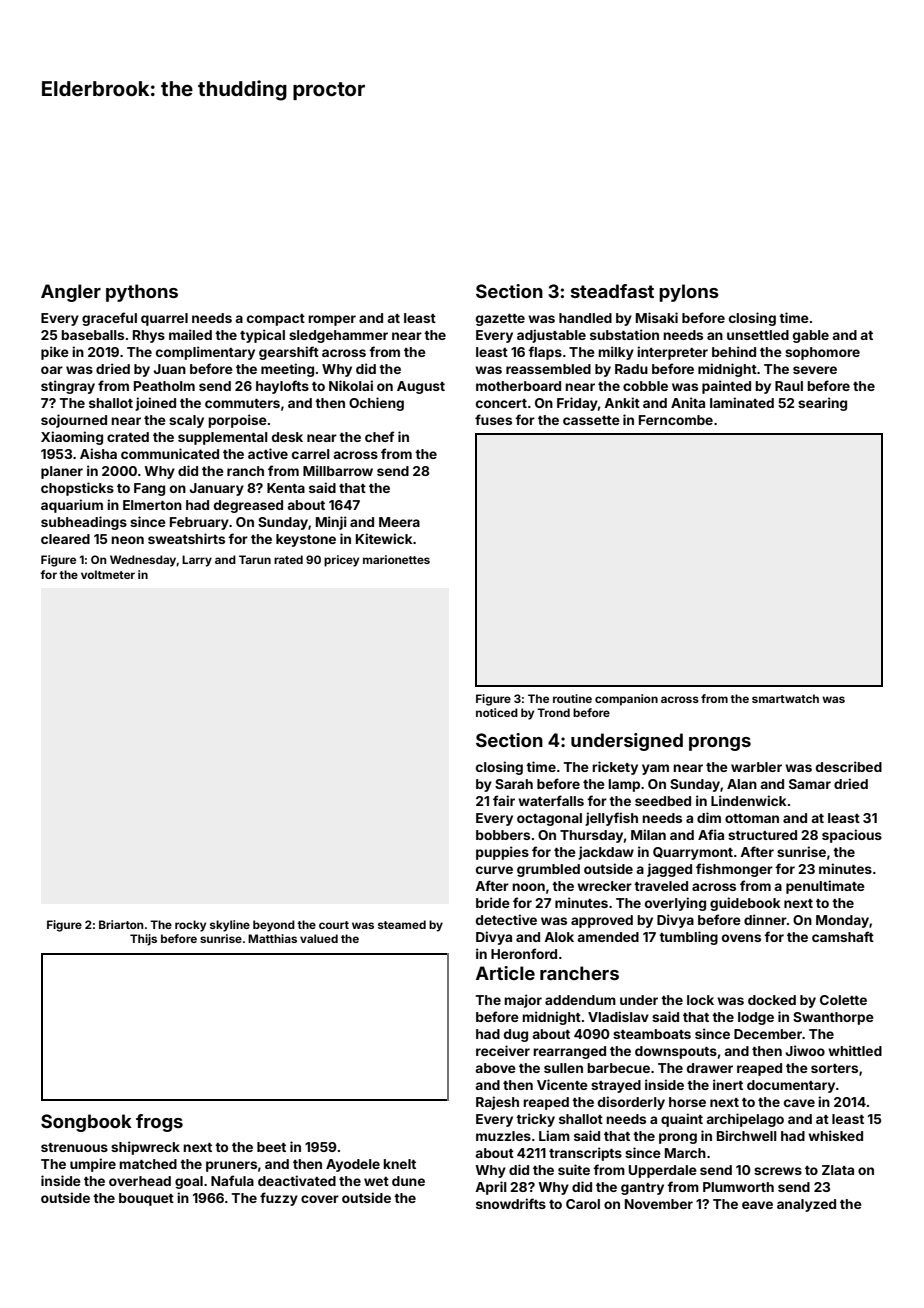  What do you see at coordinates (689, 293) in the page?
I see `pylons` at bounding box center [689, 293].
